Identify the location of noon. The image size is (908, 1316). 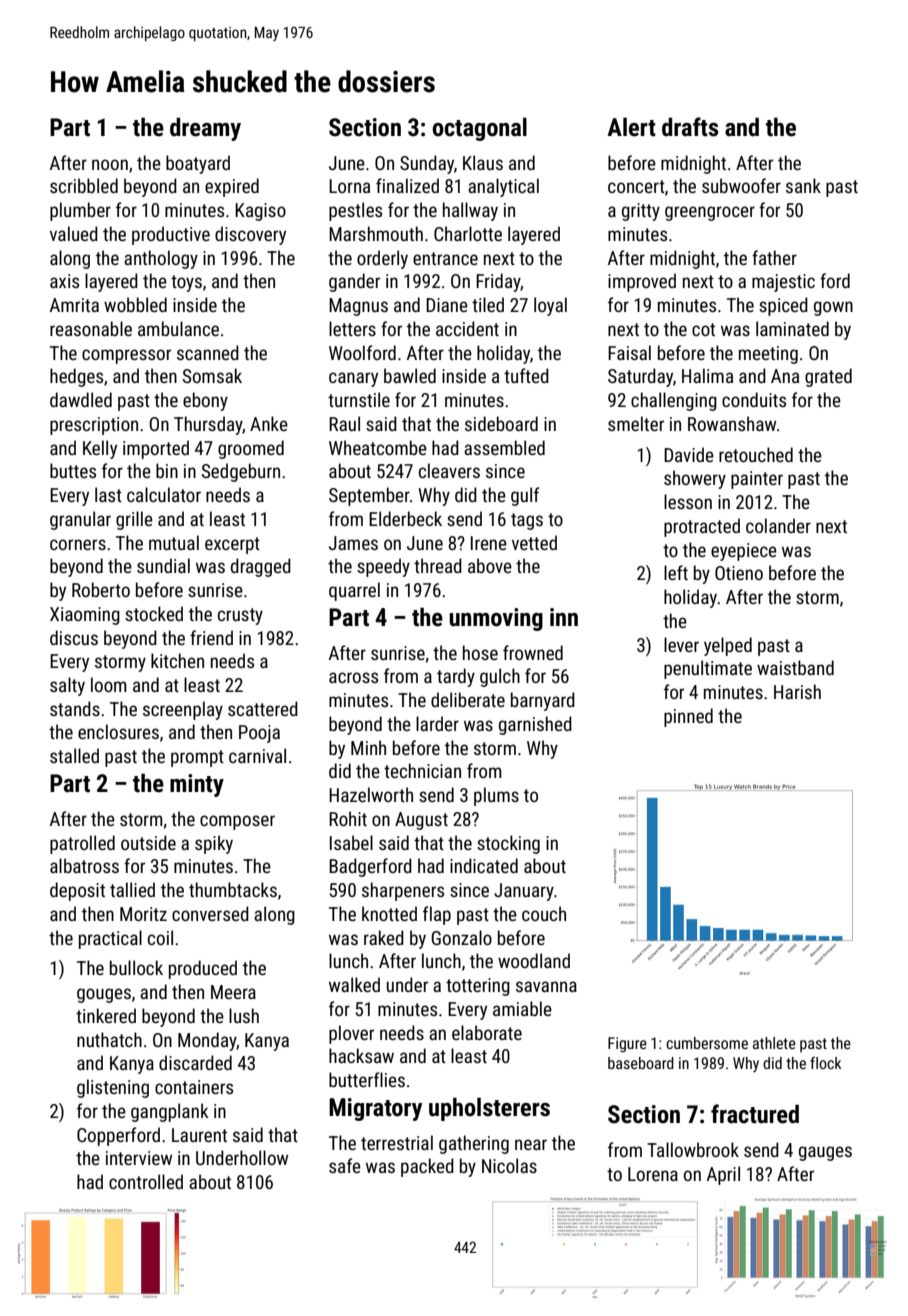
(110, 164).
